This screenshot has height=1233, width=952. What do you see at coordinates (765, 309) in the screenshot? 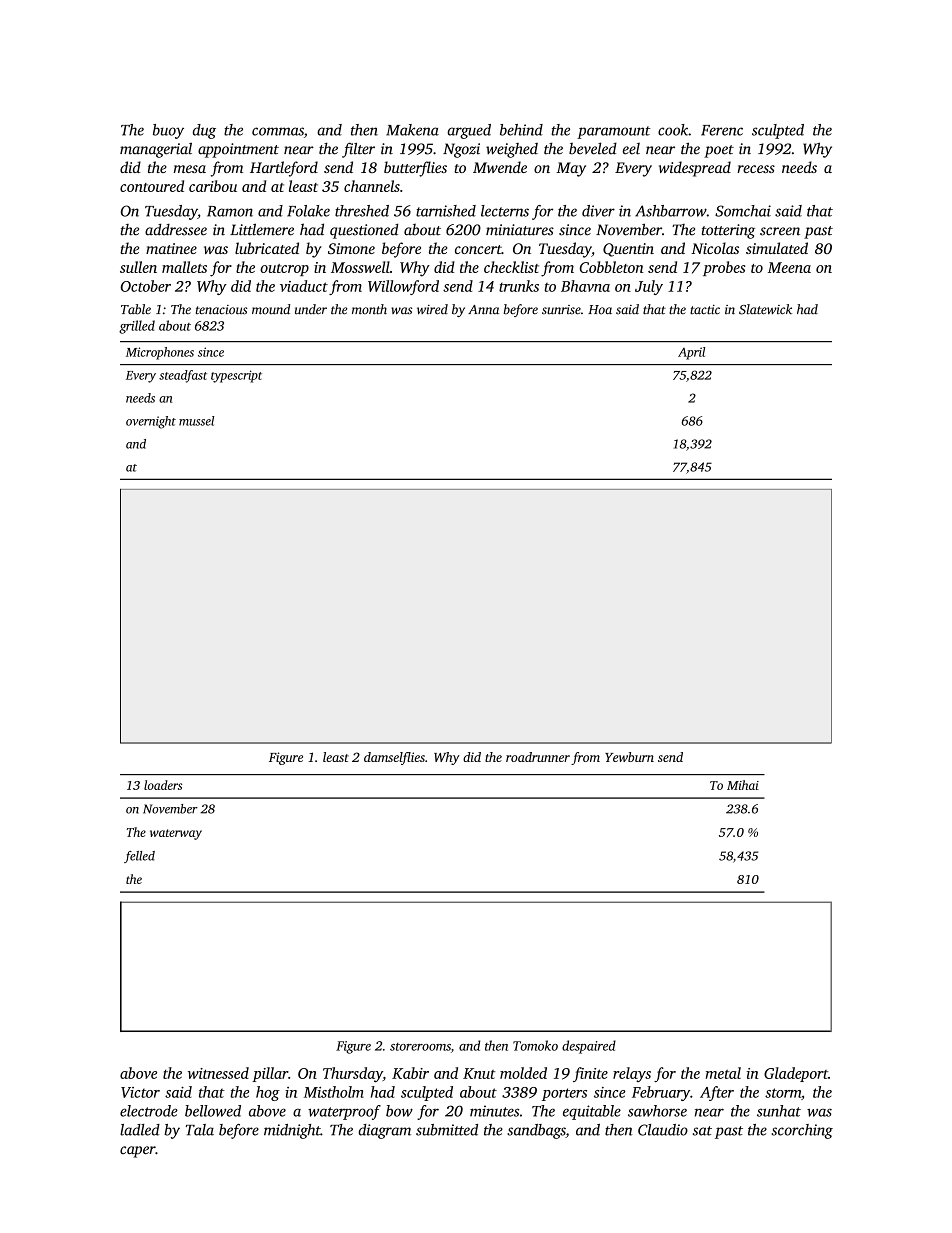
I see `Slatewick` at bounding box center [765, 309].
